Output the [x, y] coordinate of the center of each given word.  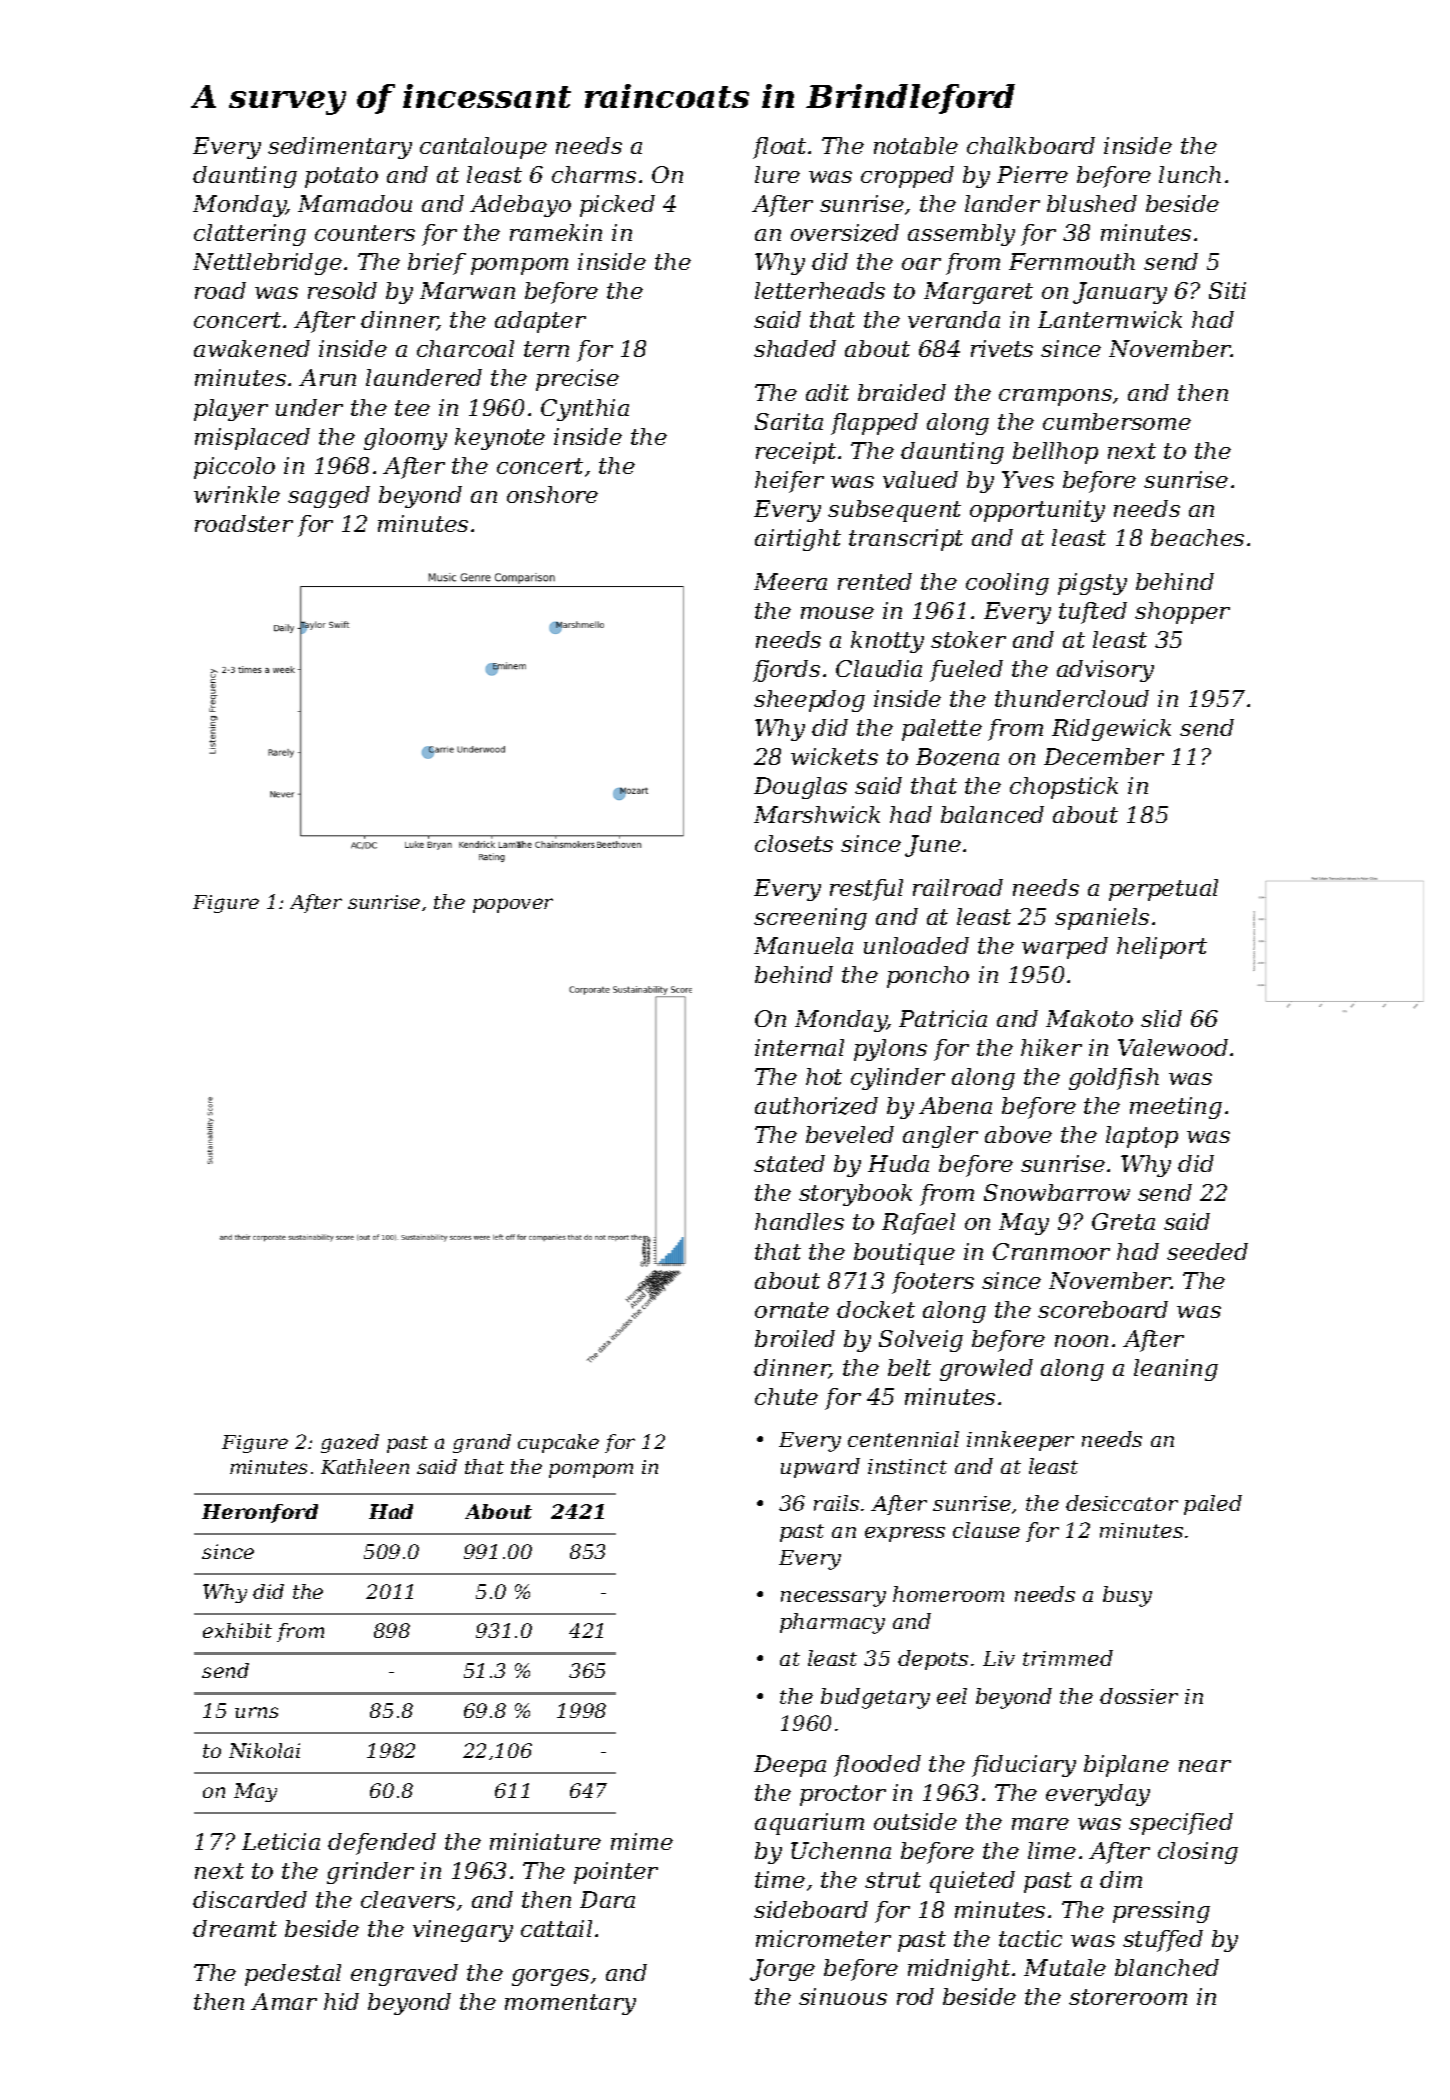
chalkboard [1031, 145]
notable [916, 145]
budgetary [875, 1698]
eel [952, 1696]
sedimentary [340, 148]
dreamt [235, 1928]
